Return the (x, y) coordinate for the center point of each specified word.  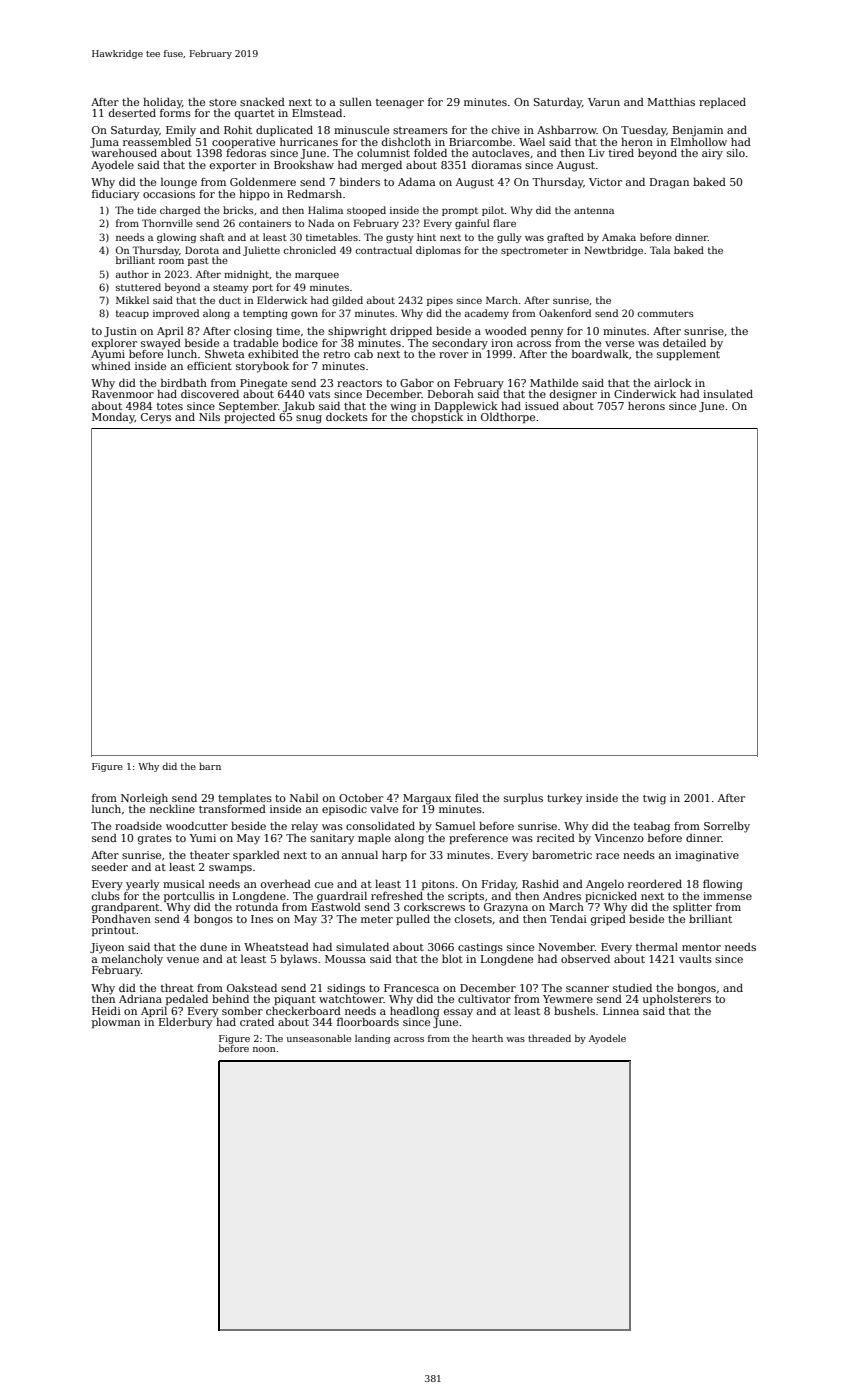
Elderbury (185, 1023)
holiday (162, 102)
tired (621, 153)
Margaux (427, 799)
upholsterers (677, 1000)
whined (111, 365)
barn (210, 766)
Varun (604, 102)
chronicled (310, 250)
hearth (487, 1038)
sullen (356, 101)
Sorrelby (727, 827)
